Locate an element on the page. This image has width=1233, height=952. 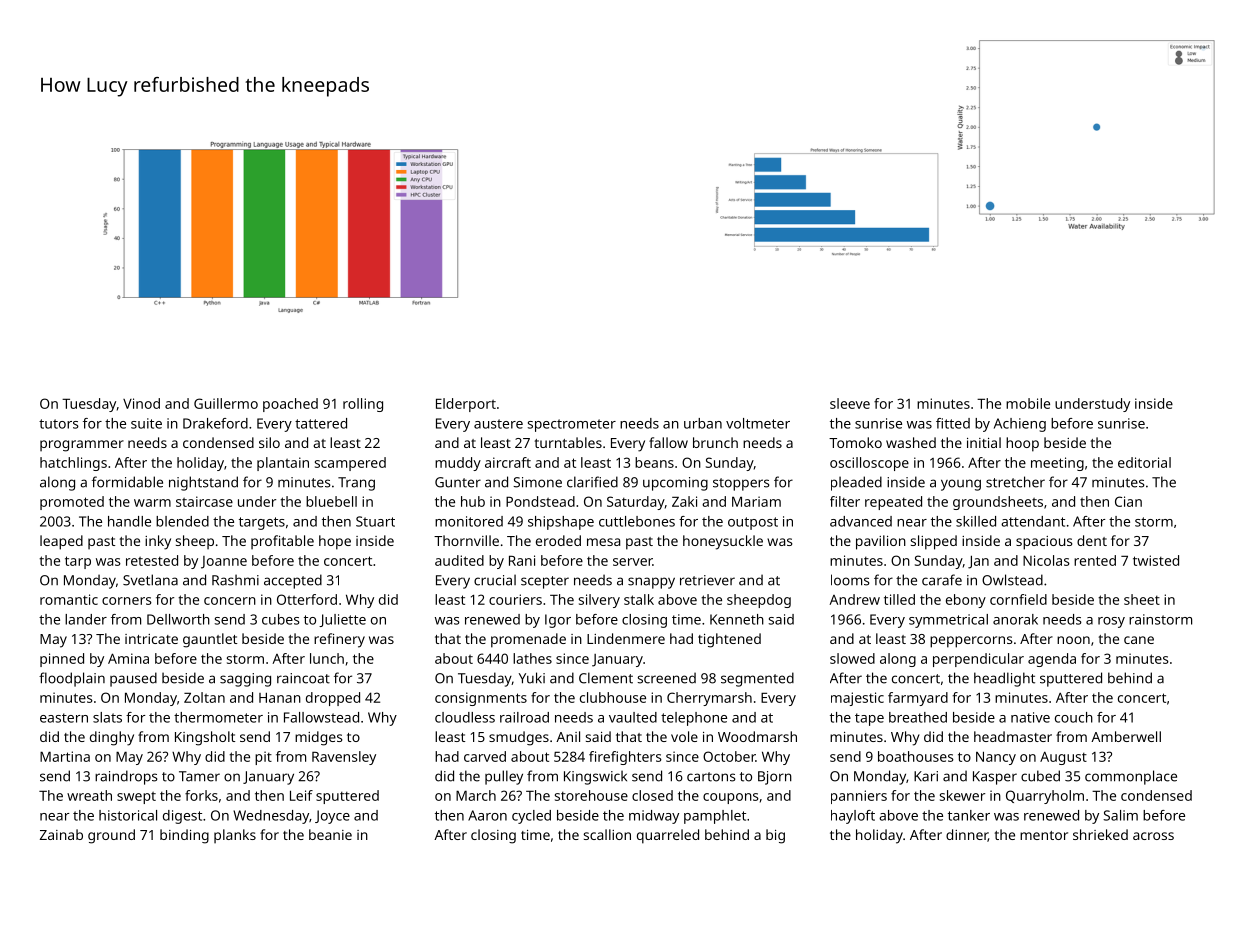
mobile is located at coordinates (1028, 403).
